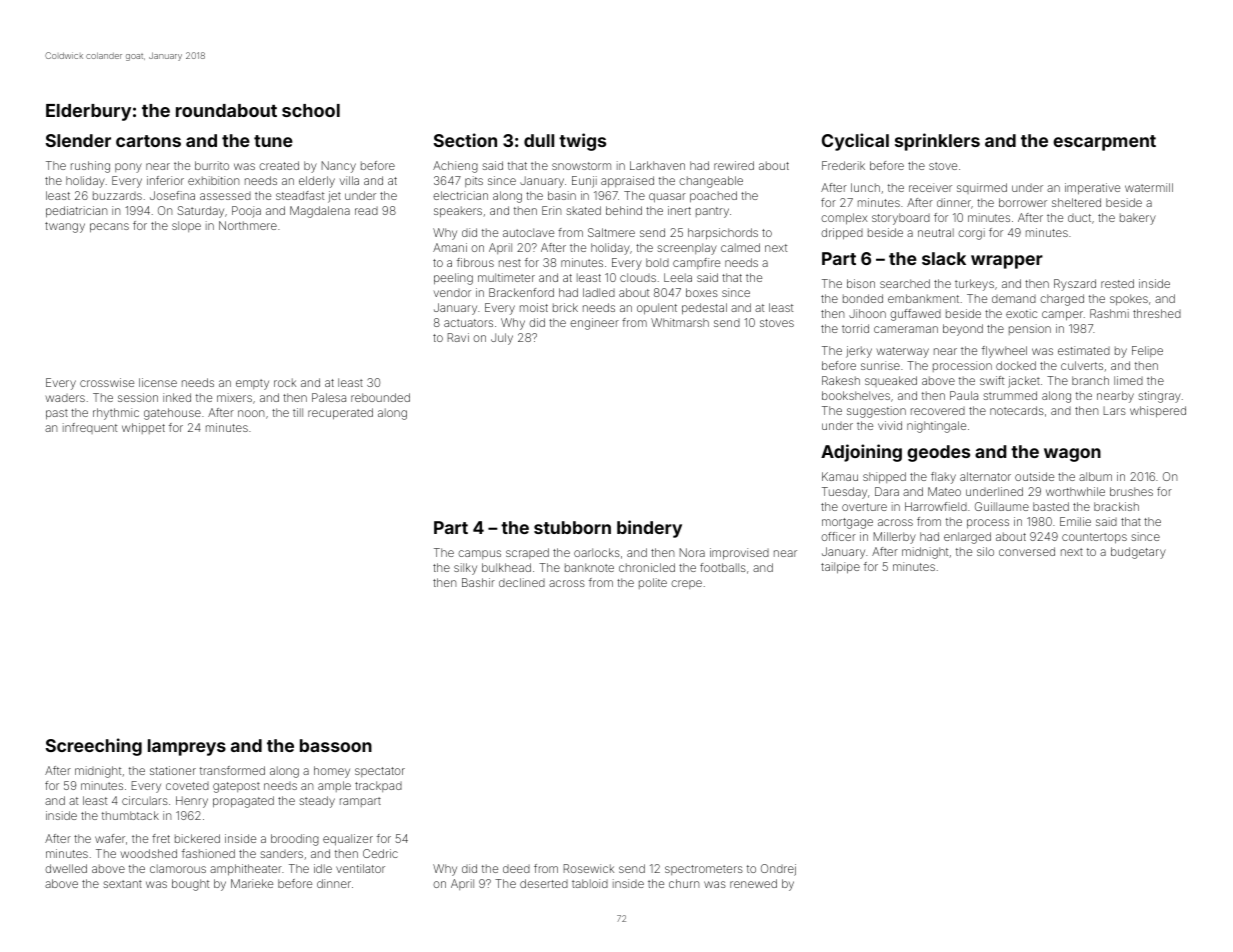 The height and width of the image is (952, 1233). What do you see at coordinates (936, 232) in the image?
I see `neutral` at bounding box center [936, 232].
